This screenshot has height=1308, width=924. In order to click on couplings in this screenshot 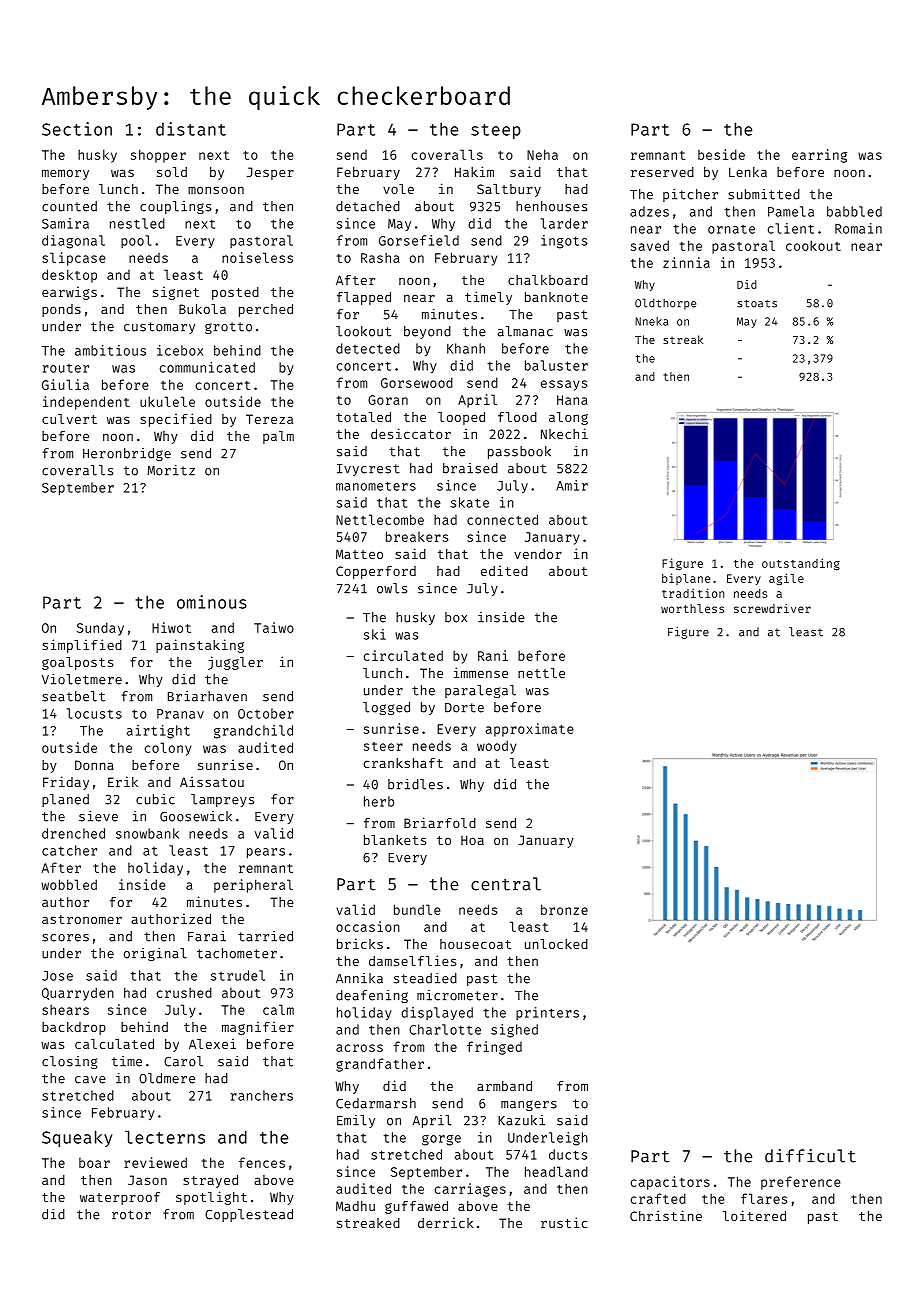, I will do `click(175, 207)`.
